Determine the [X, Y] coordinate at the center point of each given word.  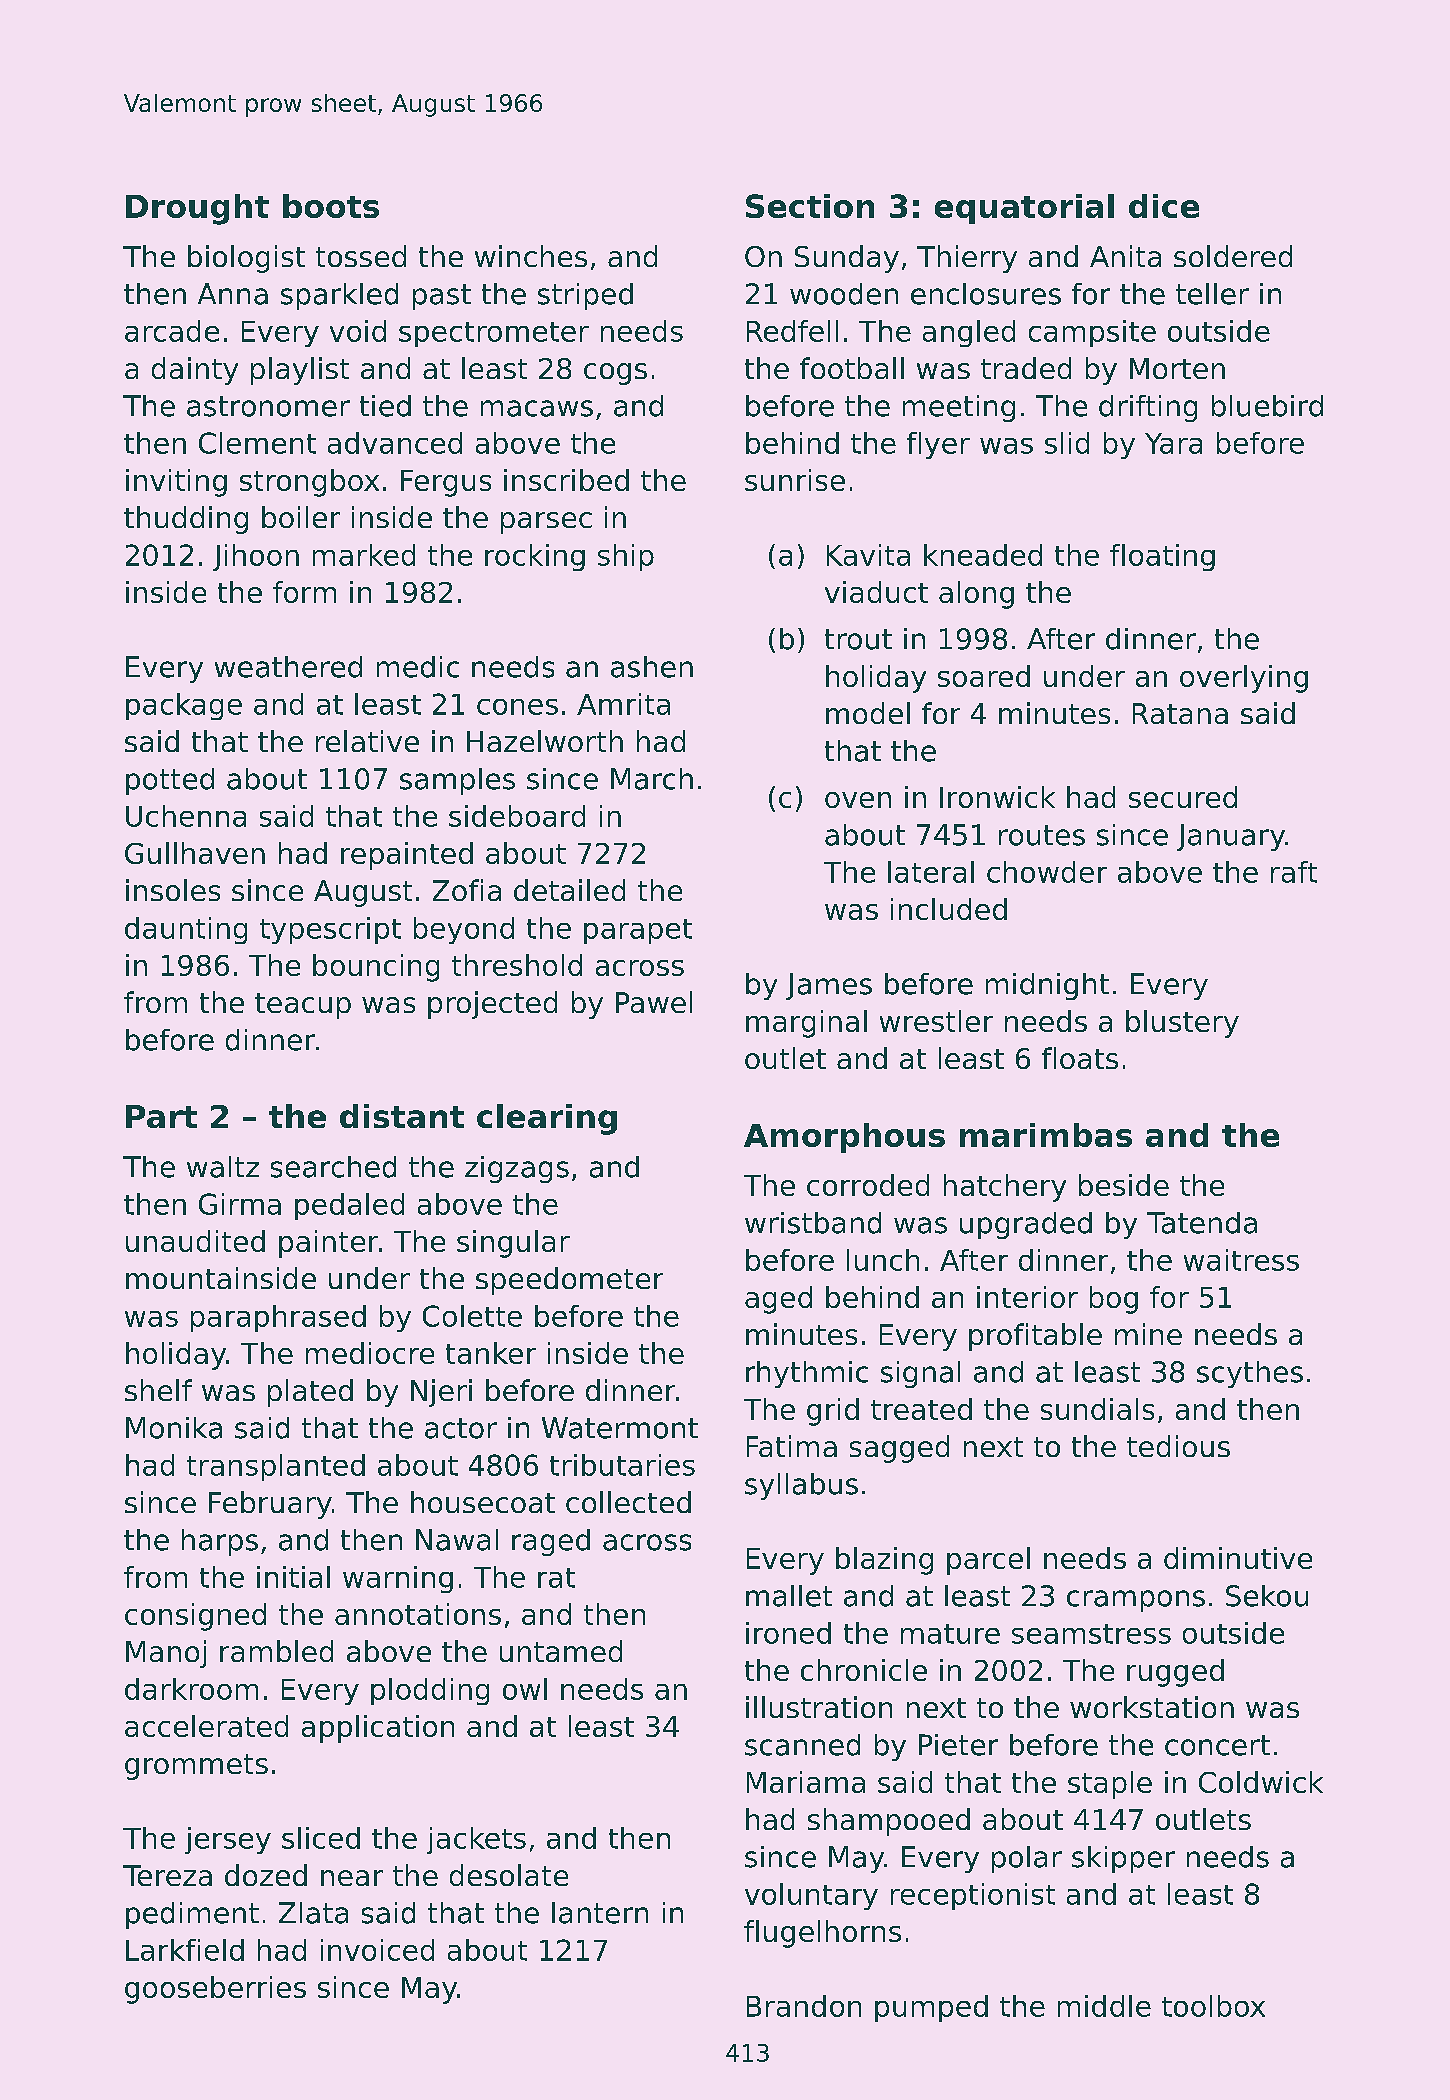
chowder [1047, 872]
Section [810, 206]
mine [1148, 1334]
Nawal [457, 1540]
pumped [931, 2008]
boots [331, 206]
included [949, 909]
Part [161, 1116]
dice [1164, 206]
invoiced [377, 1950]
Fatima [792, 1446]
